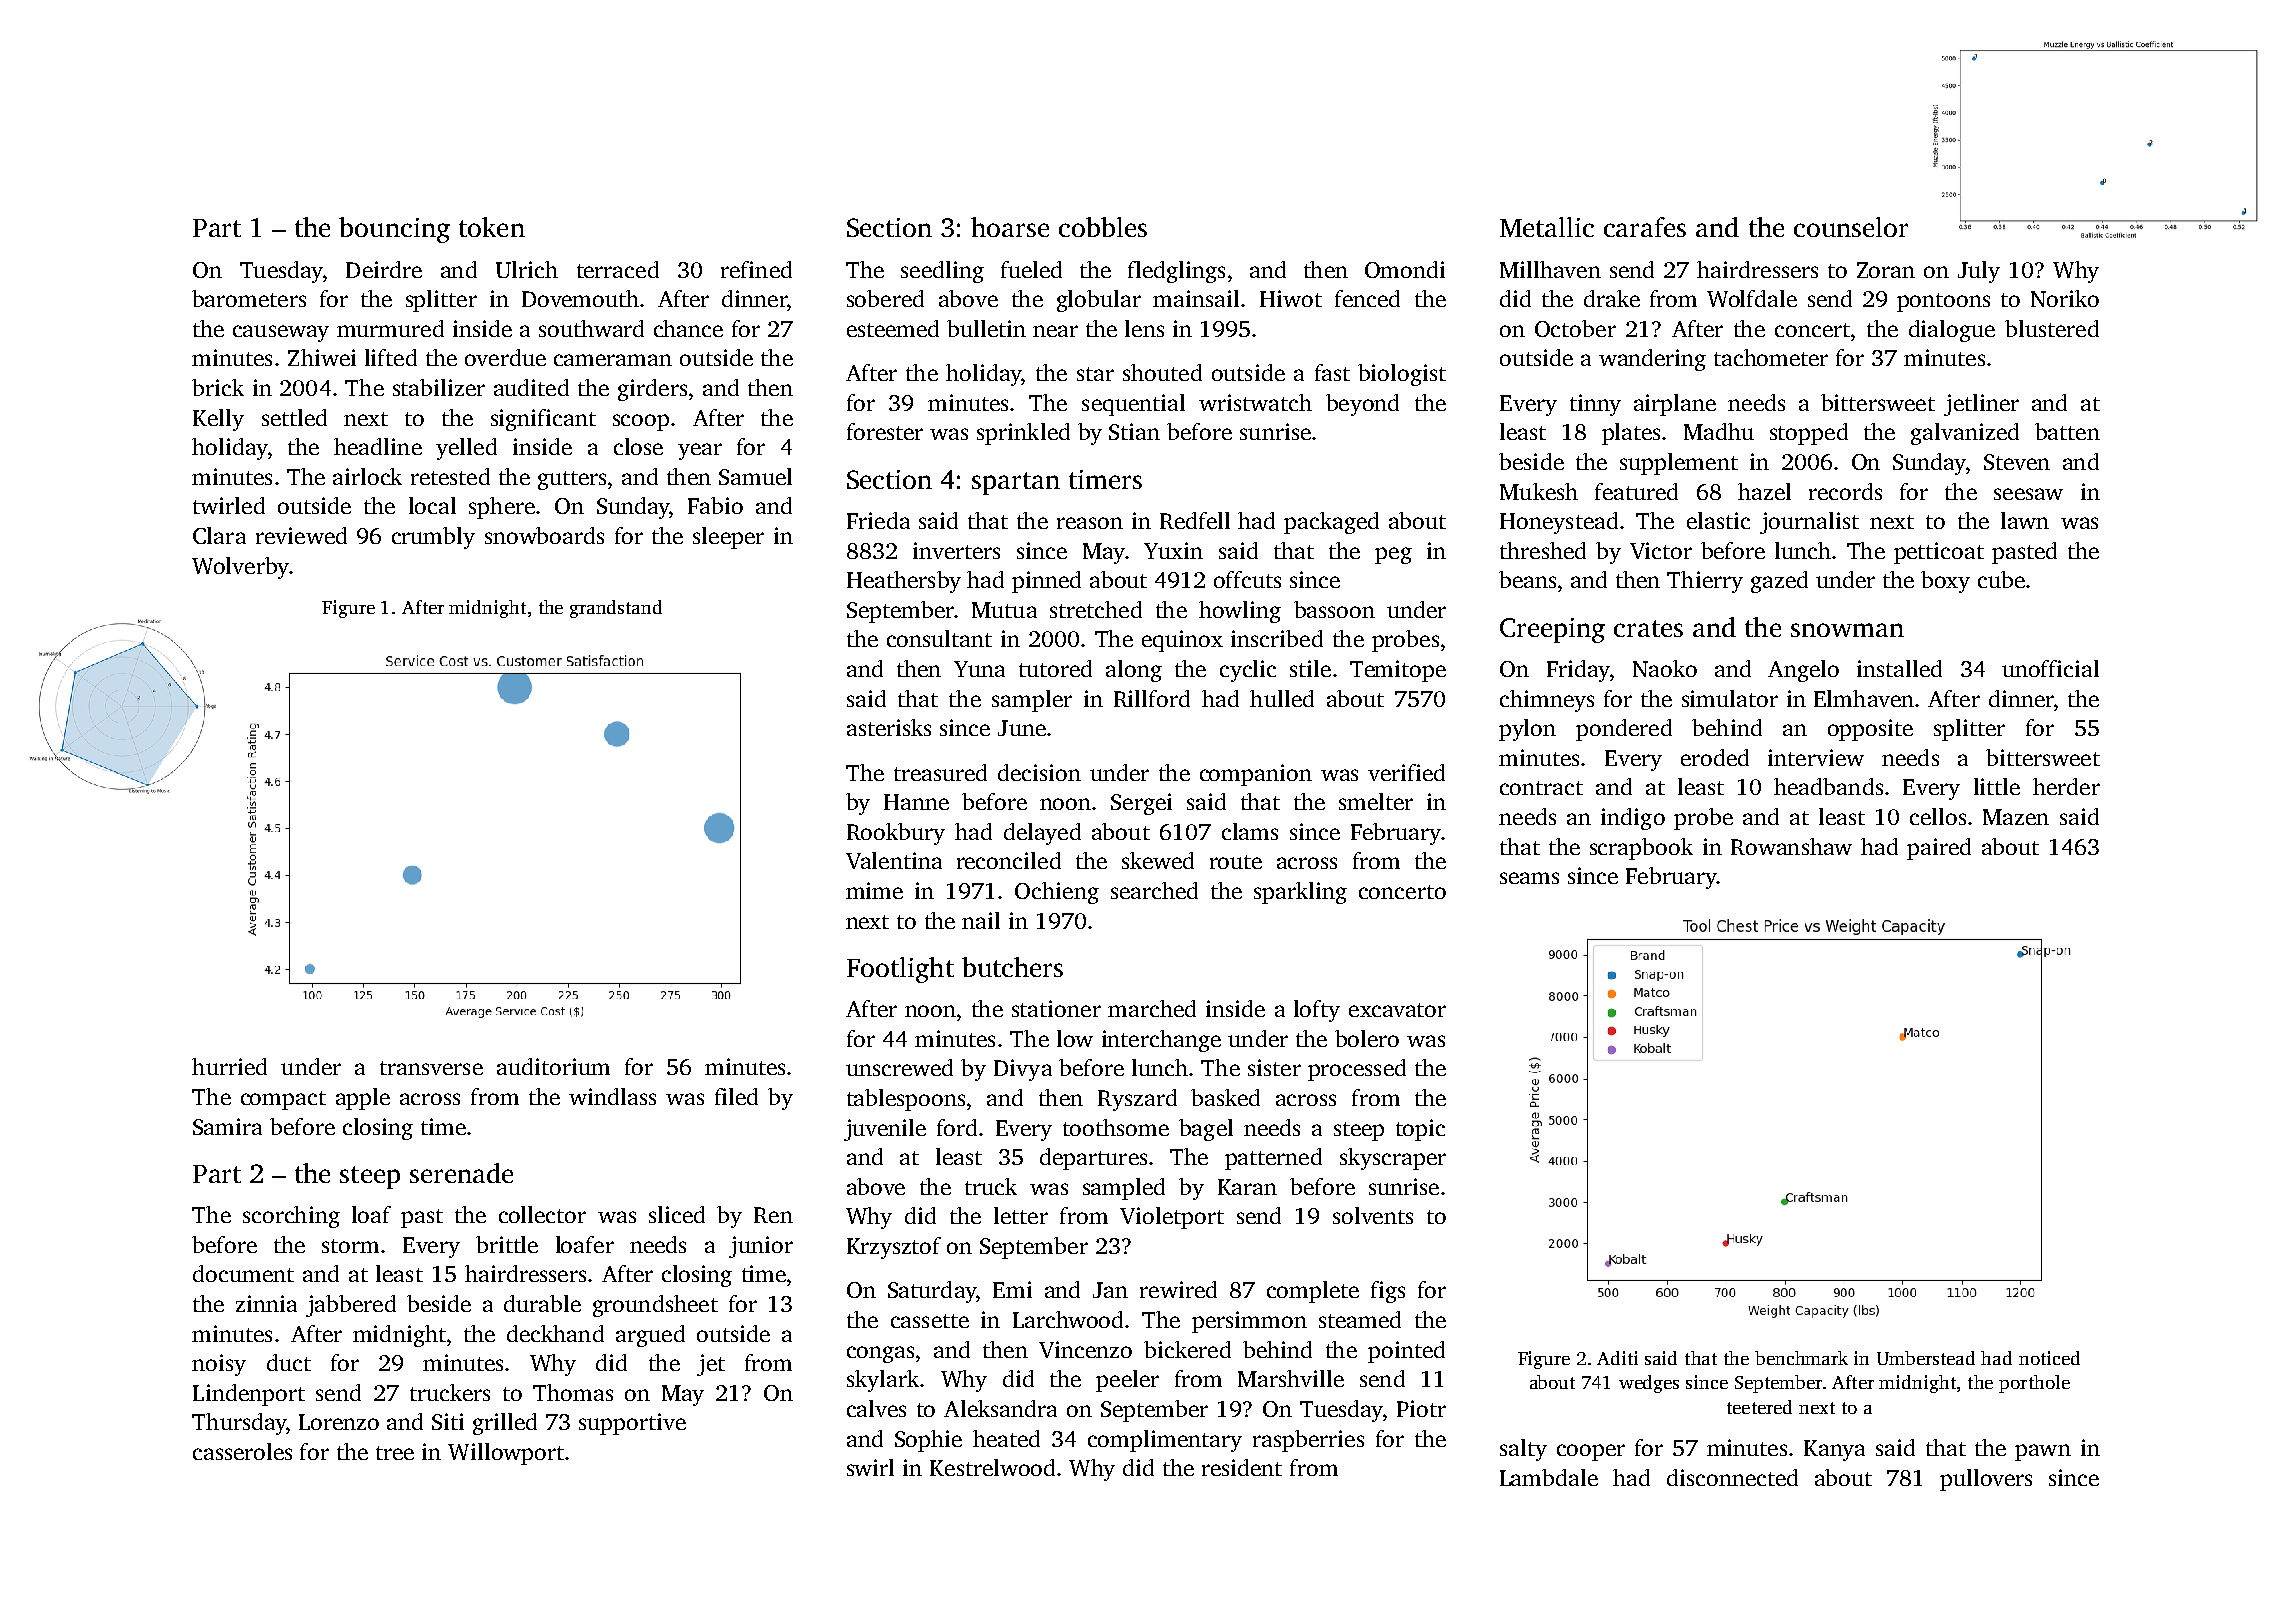  Describe the element at coordinates (249, 298) in the page. I see `barometers` at that location.
